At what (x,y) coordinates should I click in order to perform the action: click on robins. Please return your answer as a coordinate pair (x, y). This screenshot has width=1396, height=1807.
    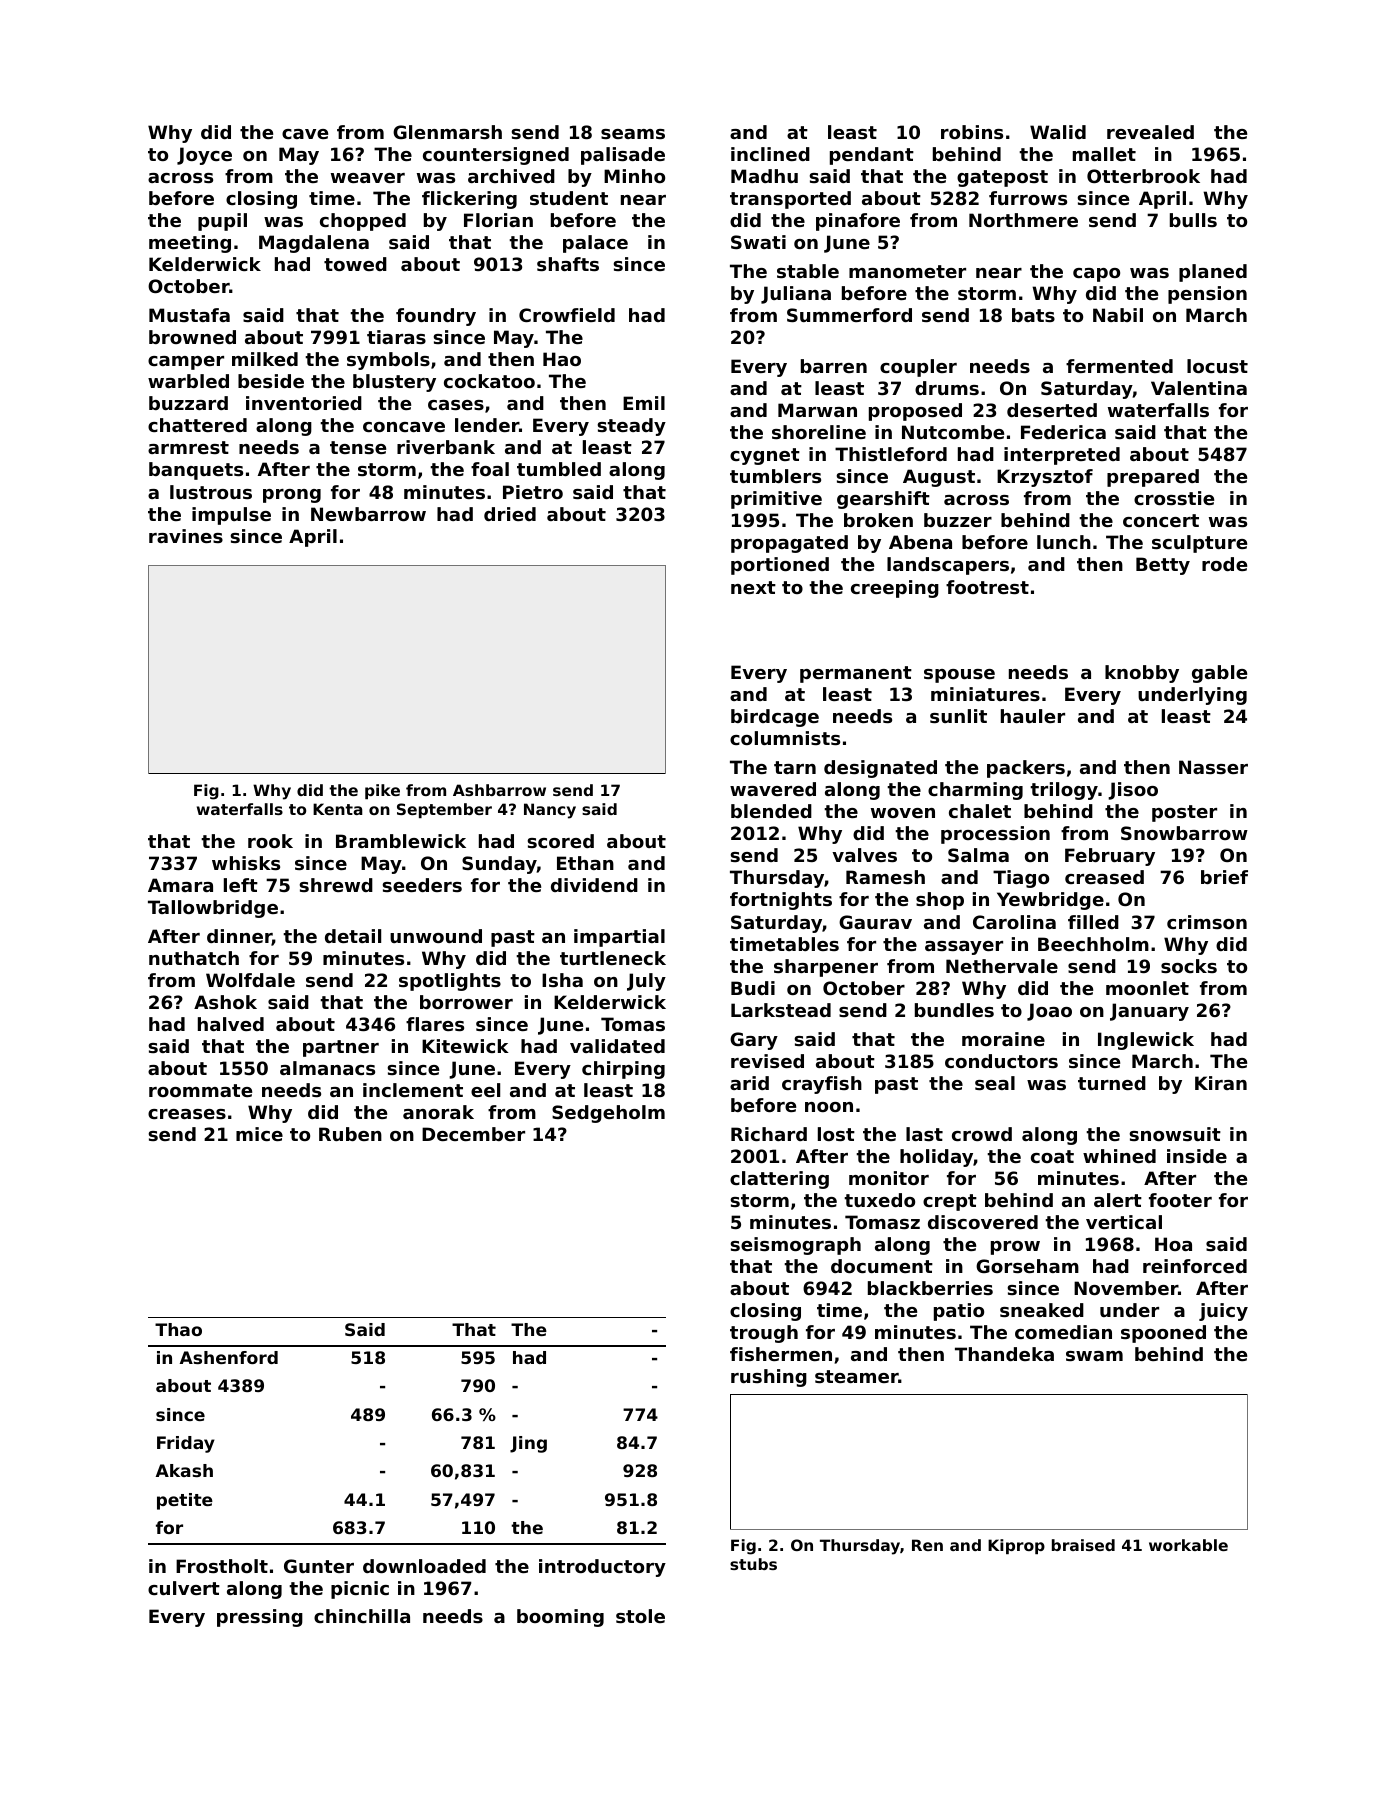
    Looking at the image, I should click on (972, 132).
